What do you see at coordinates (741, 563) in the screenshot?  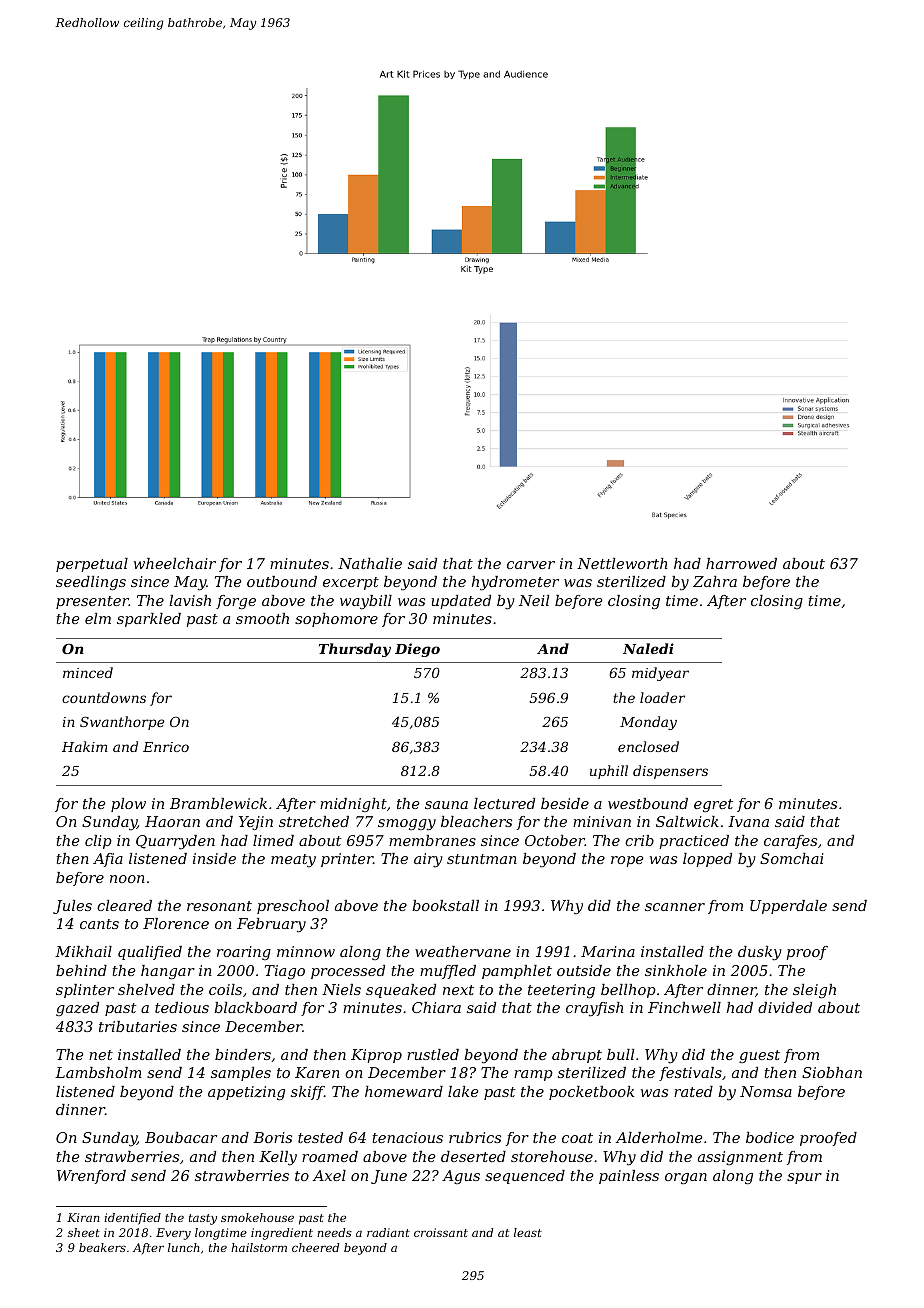 I see `harrowed` at bounding box center [741, 563].
